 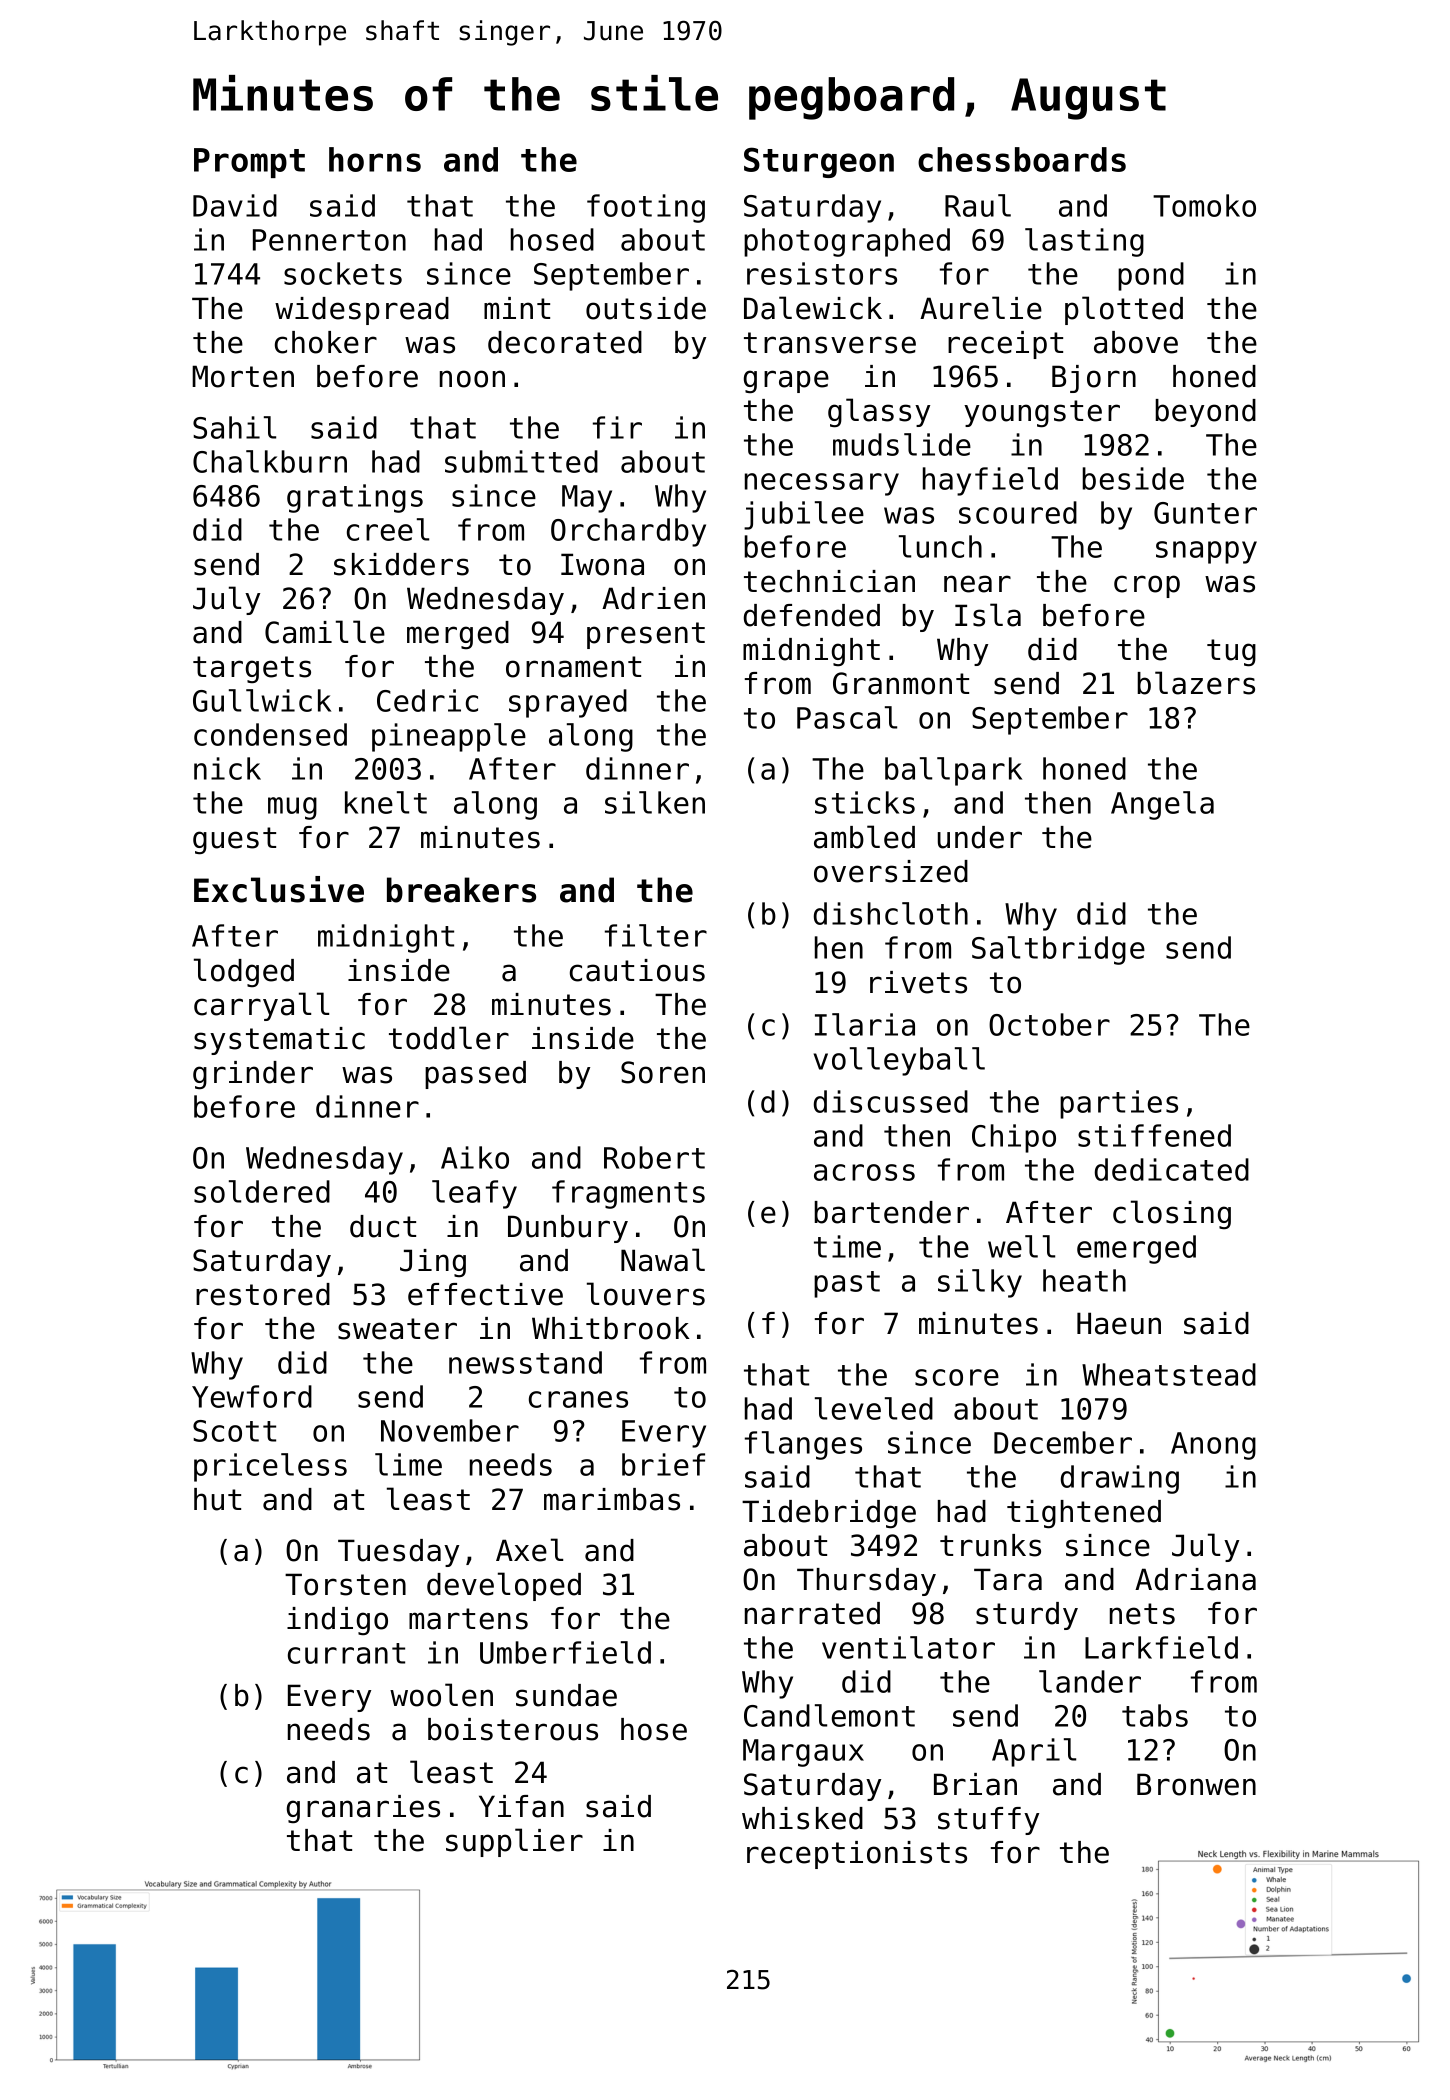 What do you see at coordinates (857, 1855) in the screenshot?
I see `receptionists` at bounding box center [857, 1855].
